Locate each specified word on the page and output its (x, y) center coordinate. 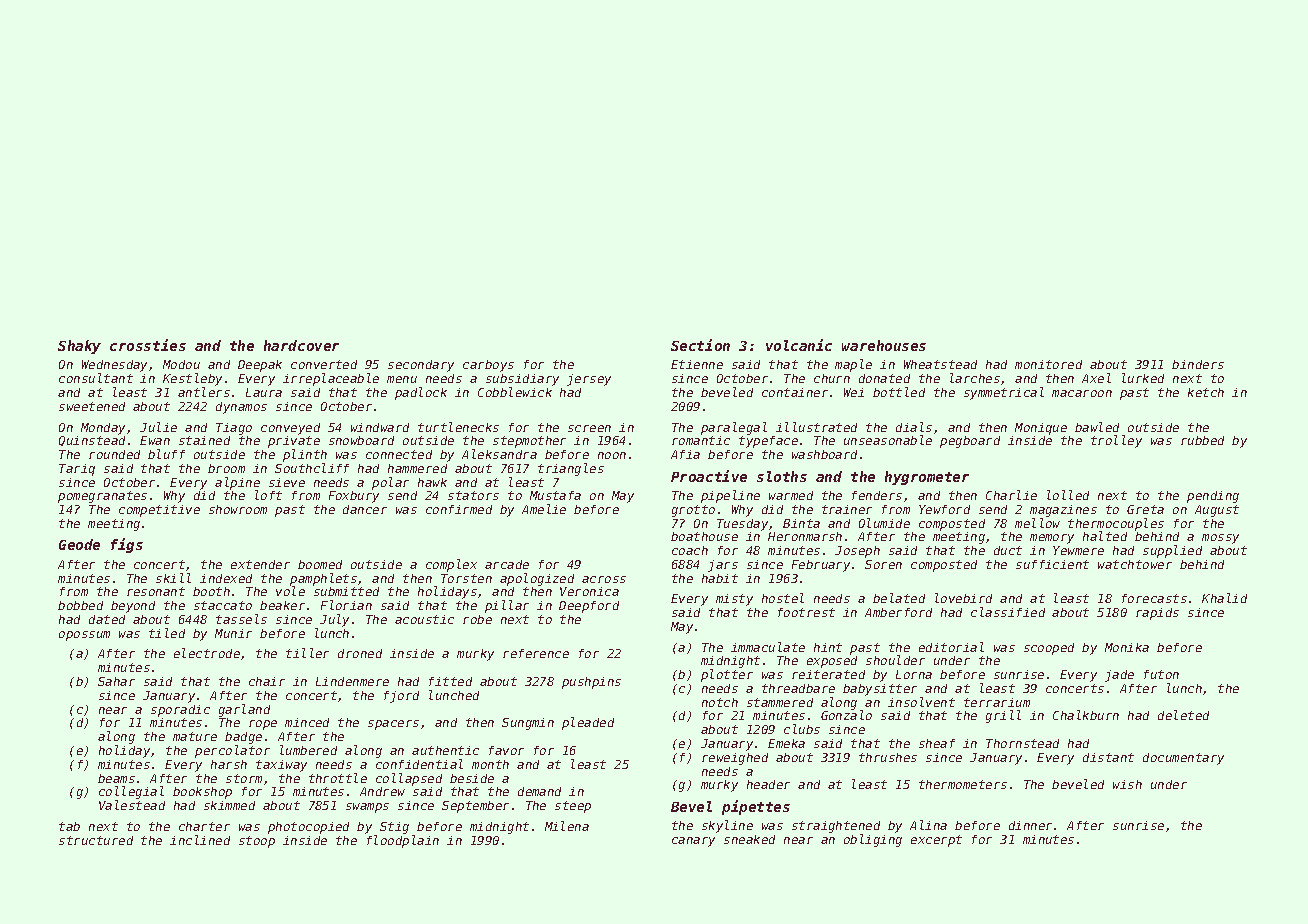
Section (700, 345)
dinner (1030, 825)
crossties (148, 345)
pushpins (591, 683)
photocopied (308, 828)
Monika (1127, 647)
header (768, 784)
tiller (307, 653)
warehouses (884, 345)
